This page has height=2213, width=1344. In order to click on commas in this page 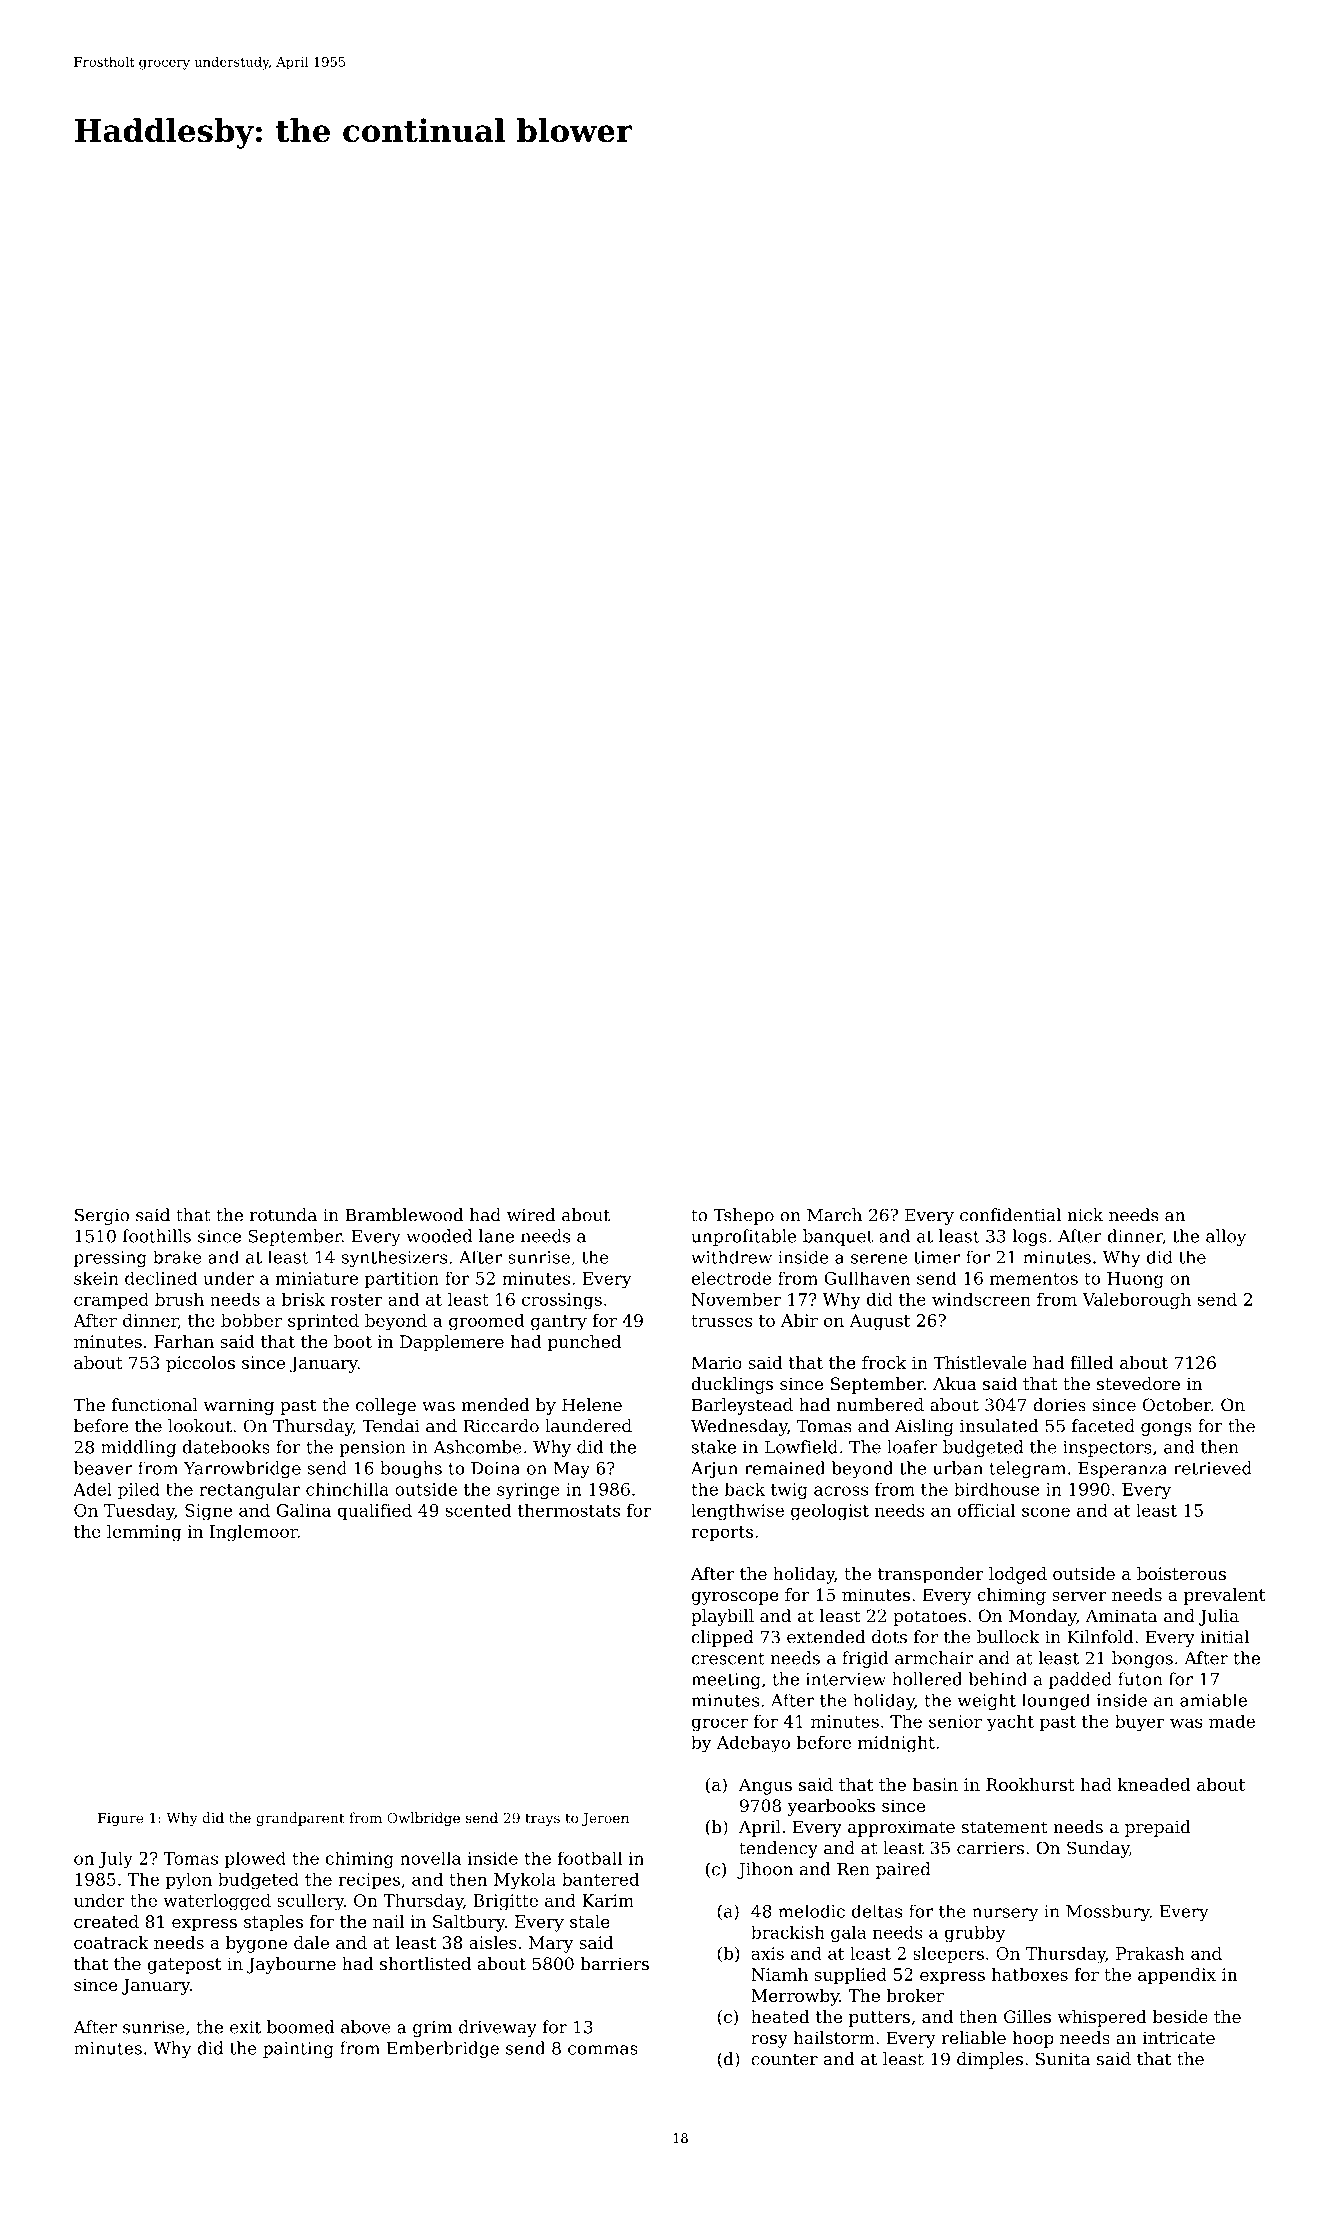, I will do `click(603, 2050)`.
